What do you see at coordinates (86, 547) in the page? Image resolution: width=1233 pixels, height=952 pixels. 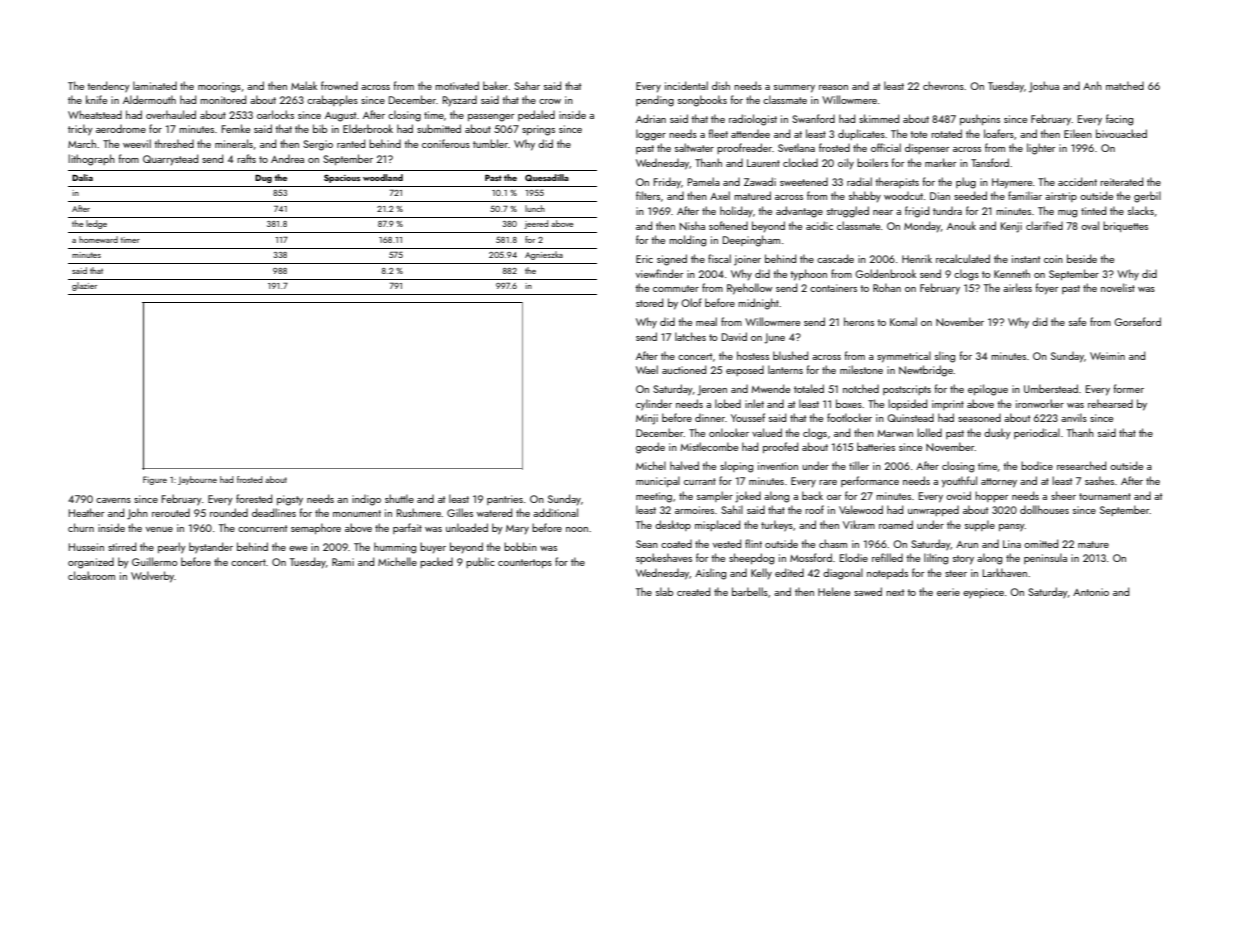 I see `Hussein` at bounding box center [86, 547].
